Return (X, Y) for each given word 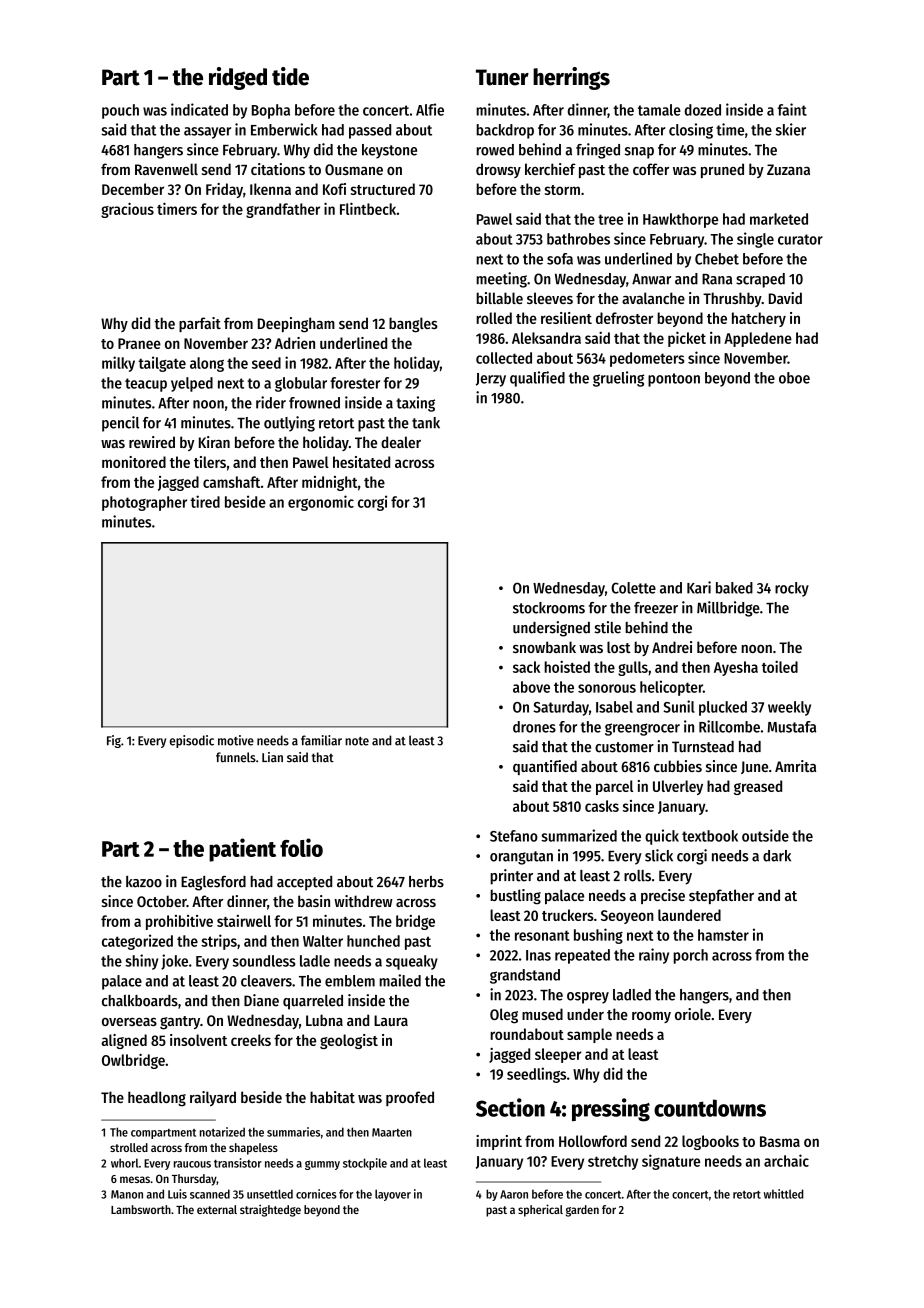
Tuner (502, 77)
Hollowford (593, 1141)
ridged (238, 78)
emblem (350, 981)
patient (242, 850)
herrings (571, 78)
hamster (723, 935)
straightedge (270, 1210)
